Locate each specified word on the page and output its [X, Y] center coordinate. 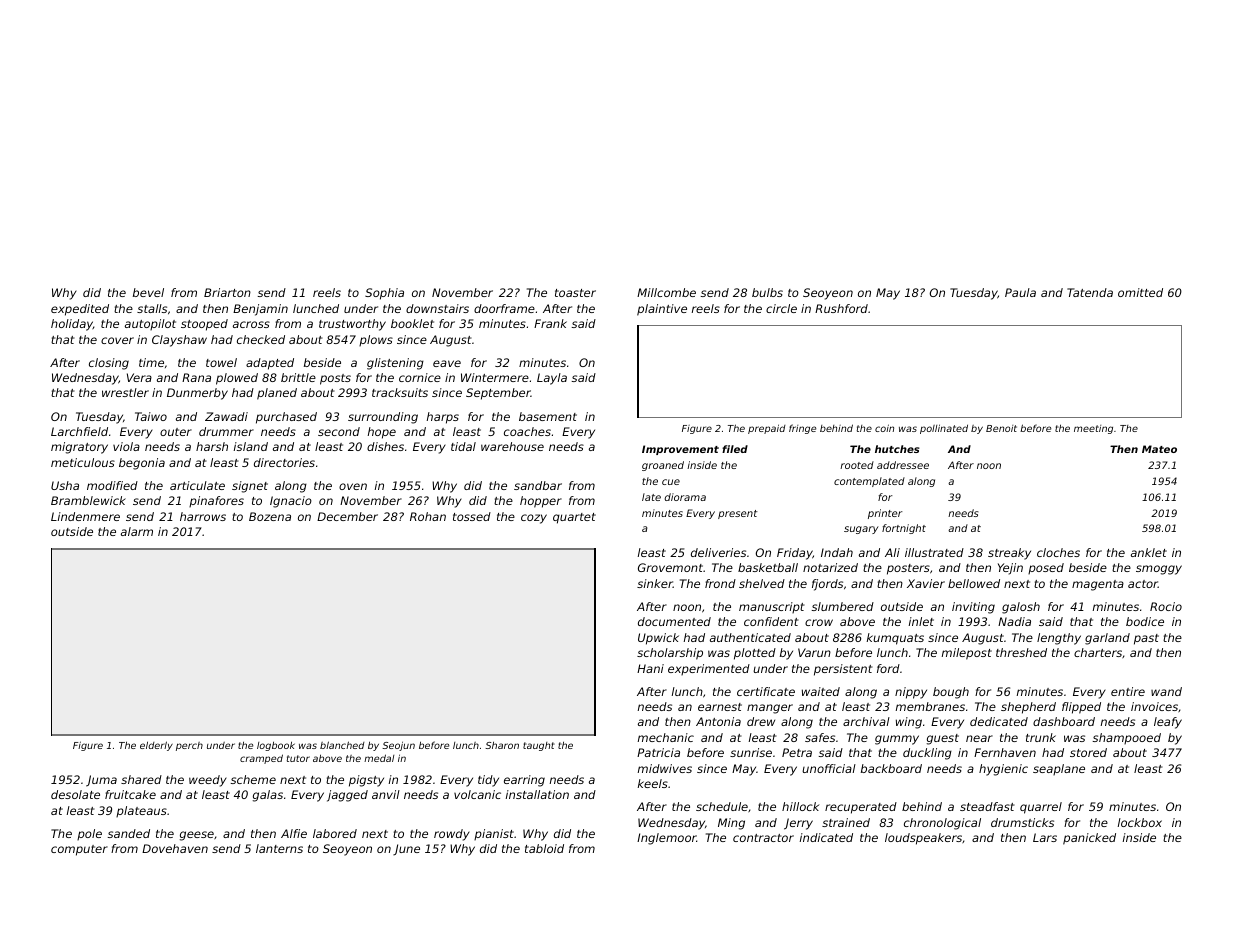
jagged [347, 796]
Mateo [1159, 449]
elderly [156, 746]
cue [671, 482]
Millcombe [666, 292]
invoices [1154, 706]
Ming [731, 824]
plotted [755, 654]
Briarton [227, 292]
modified [112, 485]
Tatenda [1090, 292]
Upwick [658, 639]
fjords [827, 585]
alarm [137, 531]
